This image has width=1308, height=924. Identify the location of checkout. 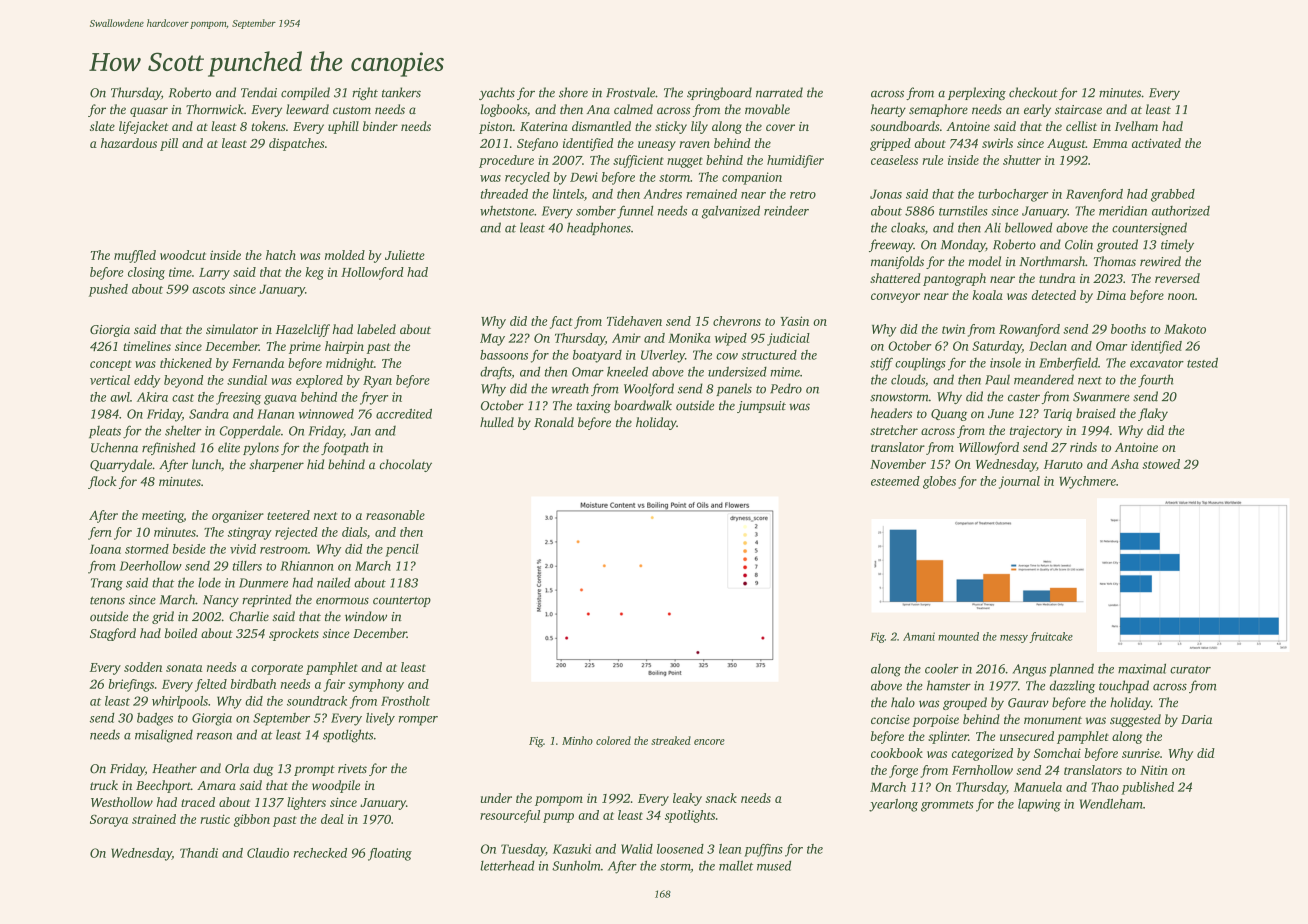
(1033, 92).
